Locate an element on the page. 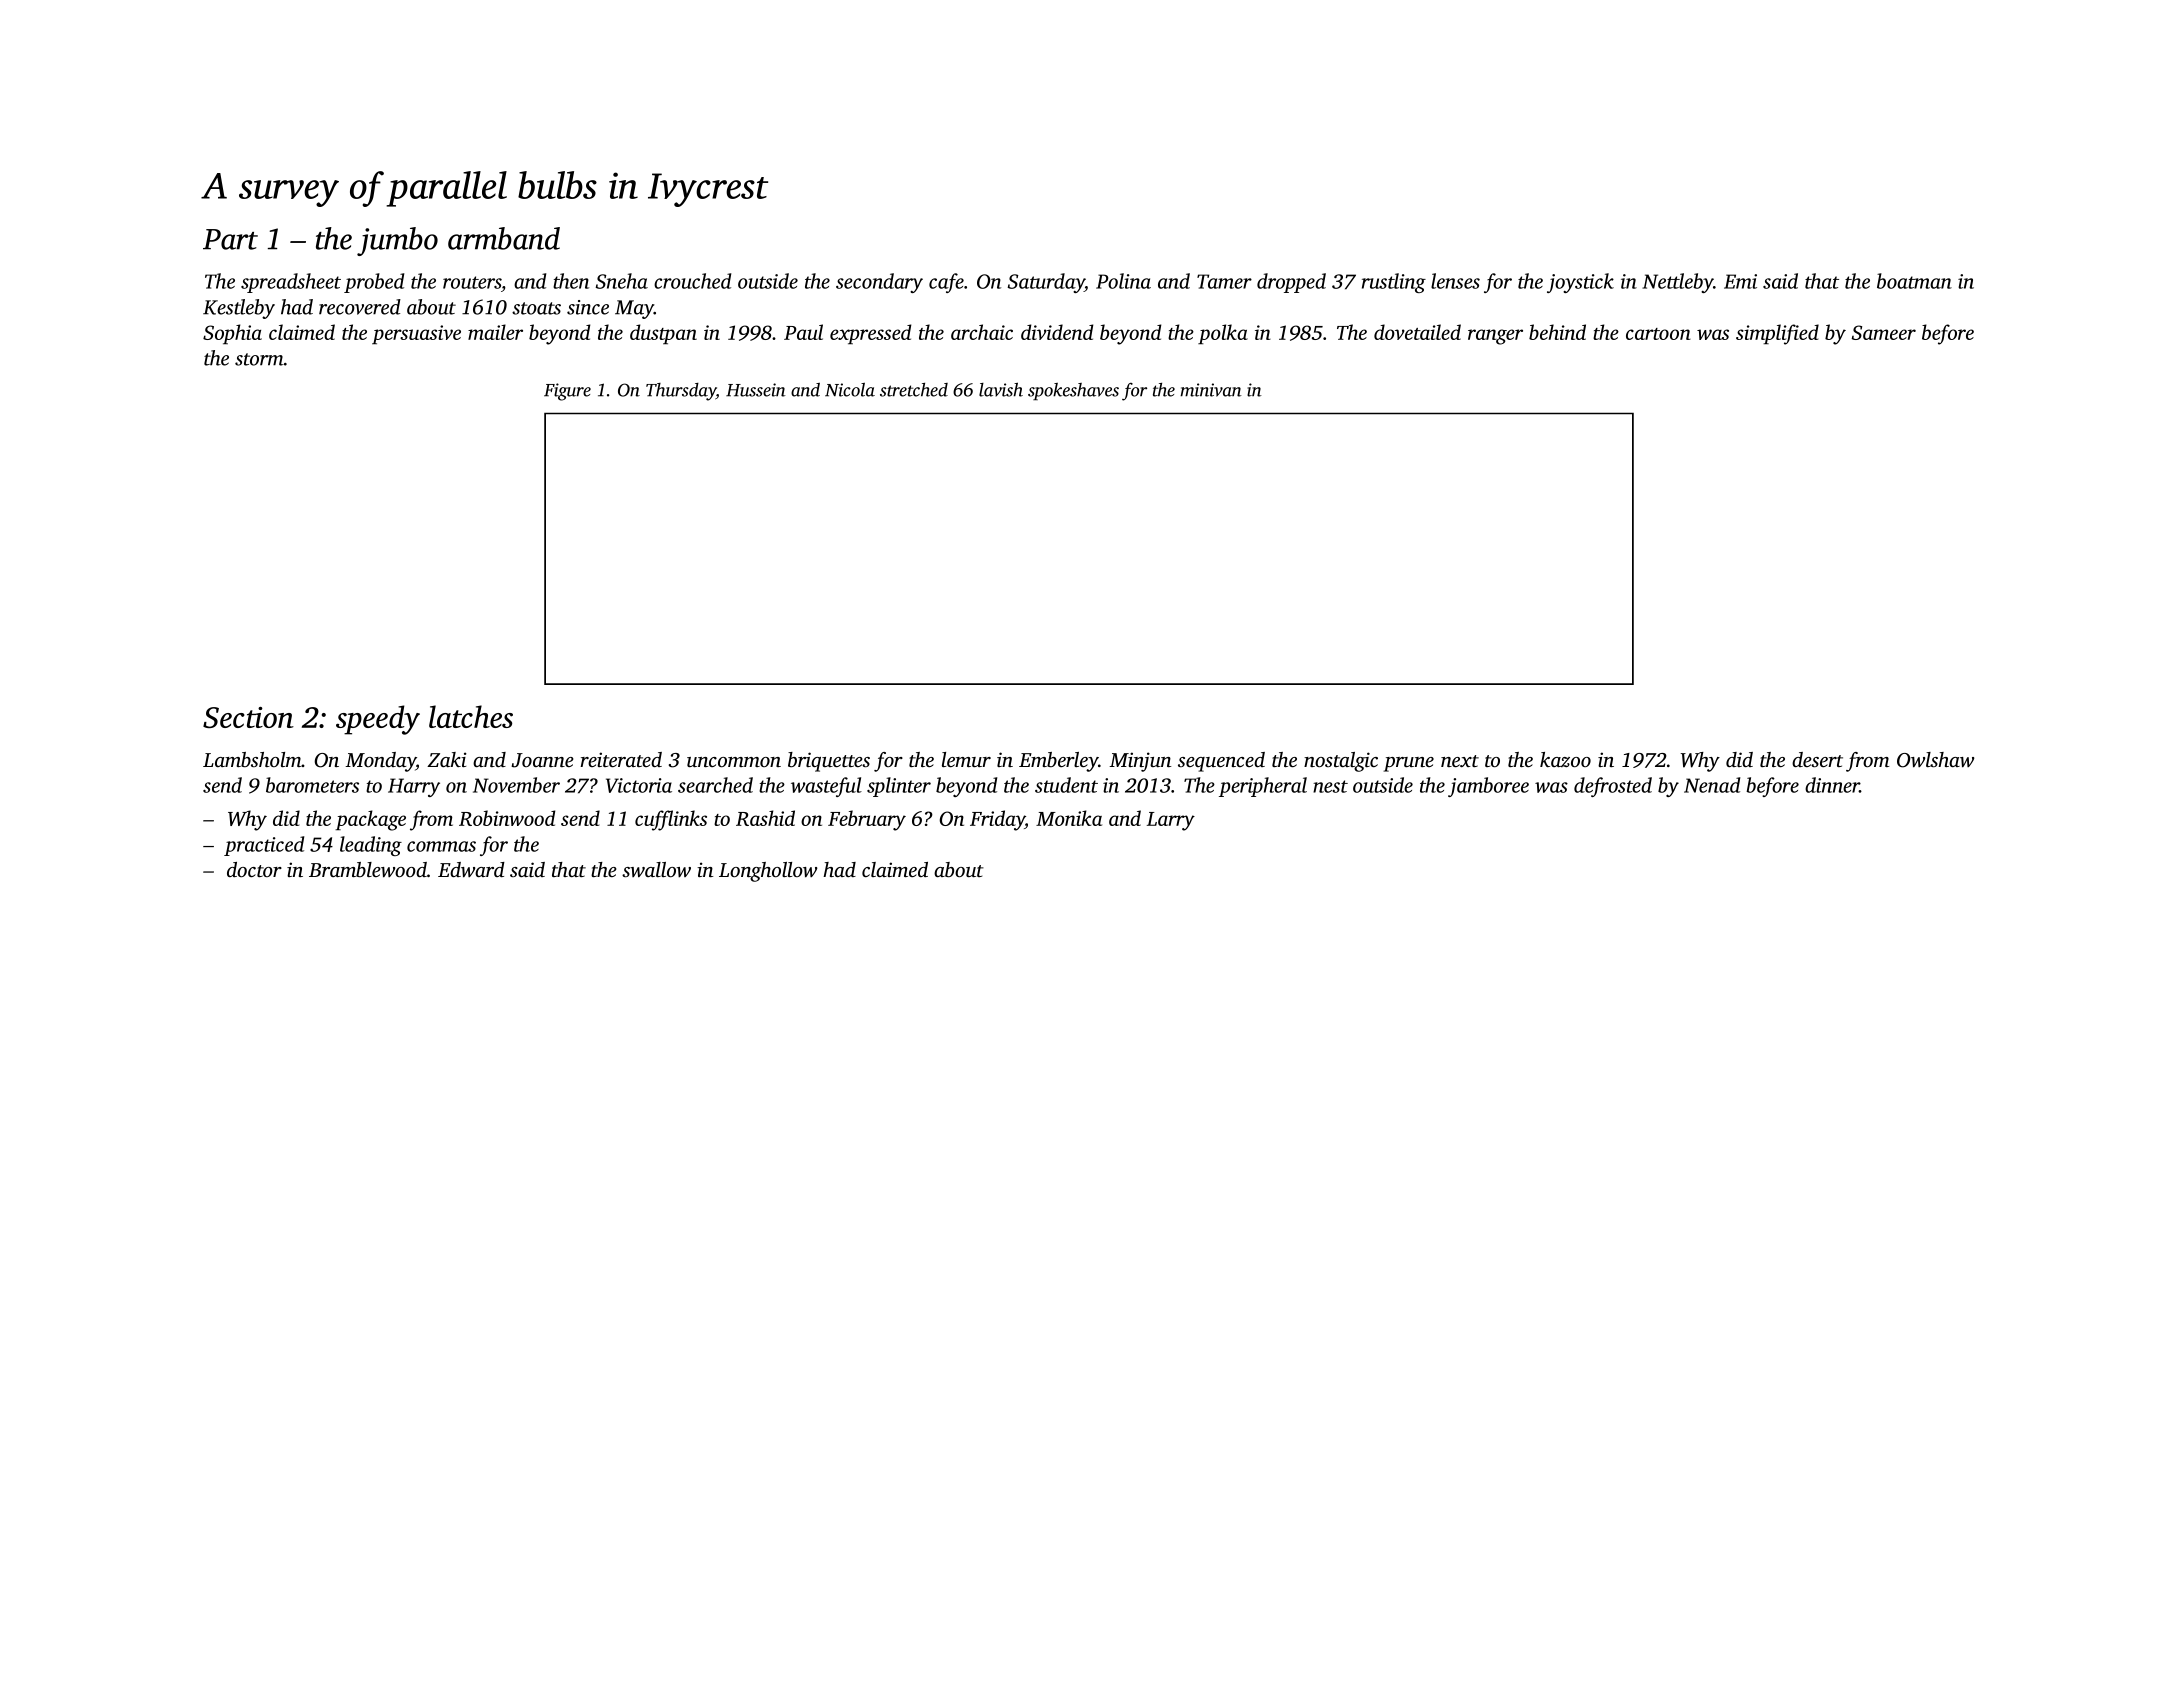 Image resolution: width=2178 pixels, height=1683 pixels. minivan is located at coordinates (1211, 390).
